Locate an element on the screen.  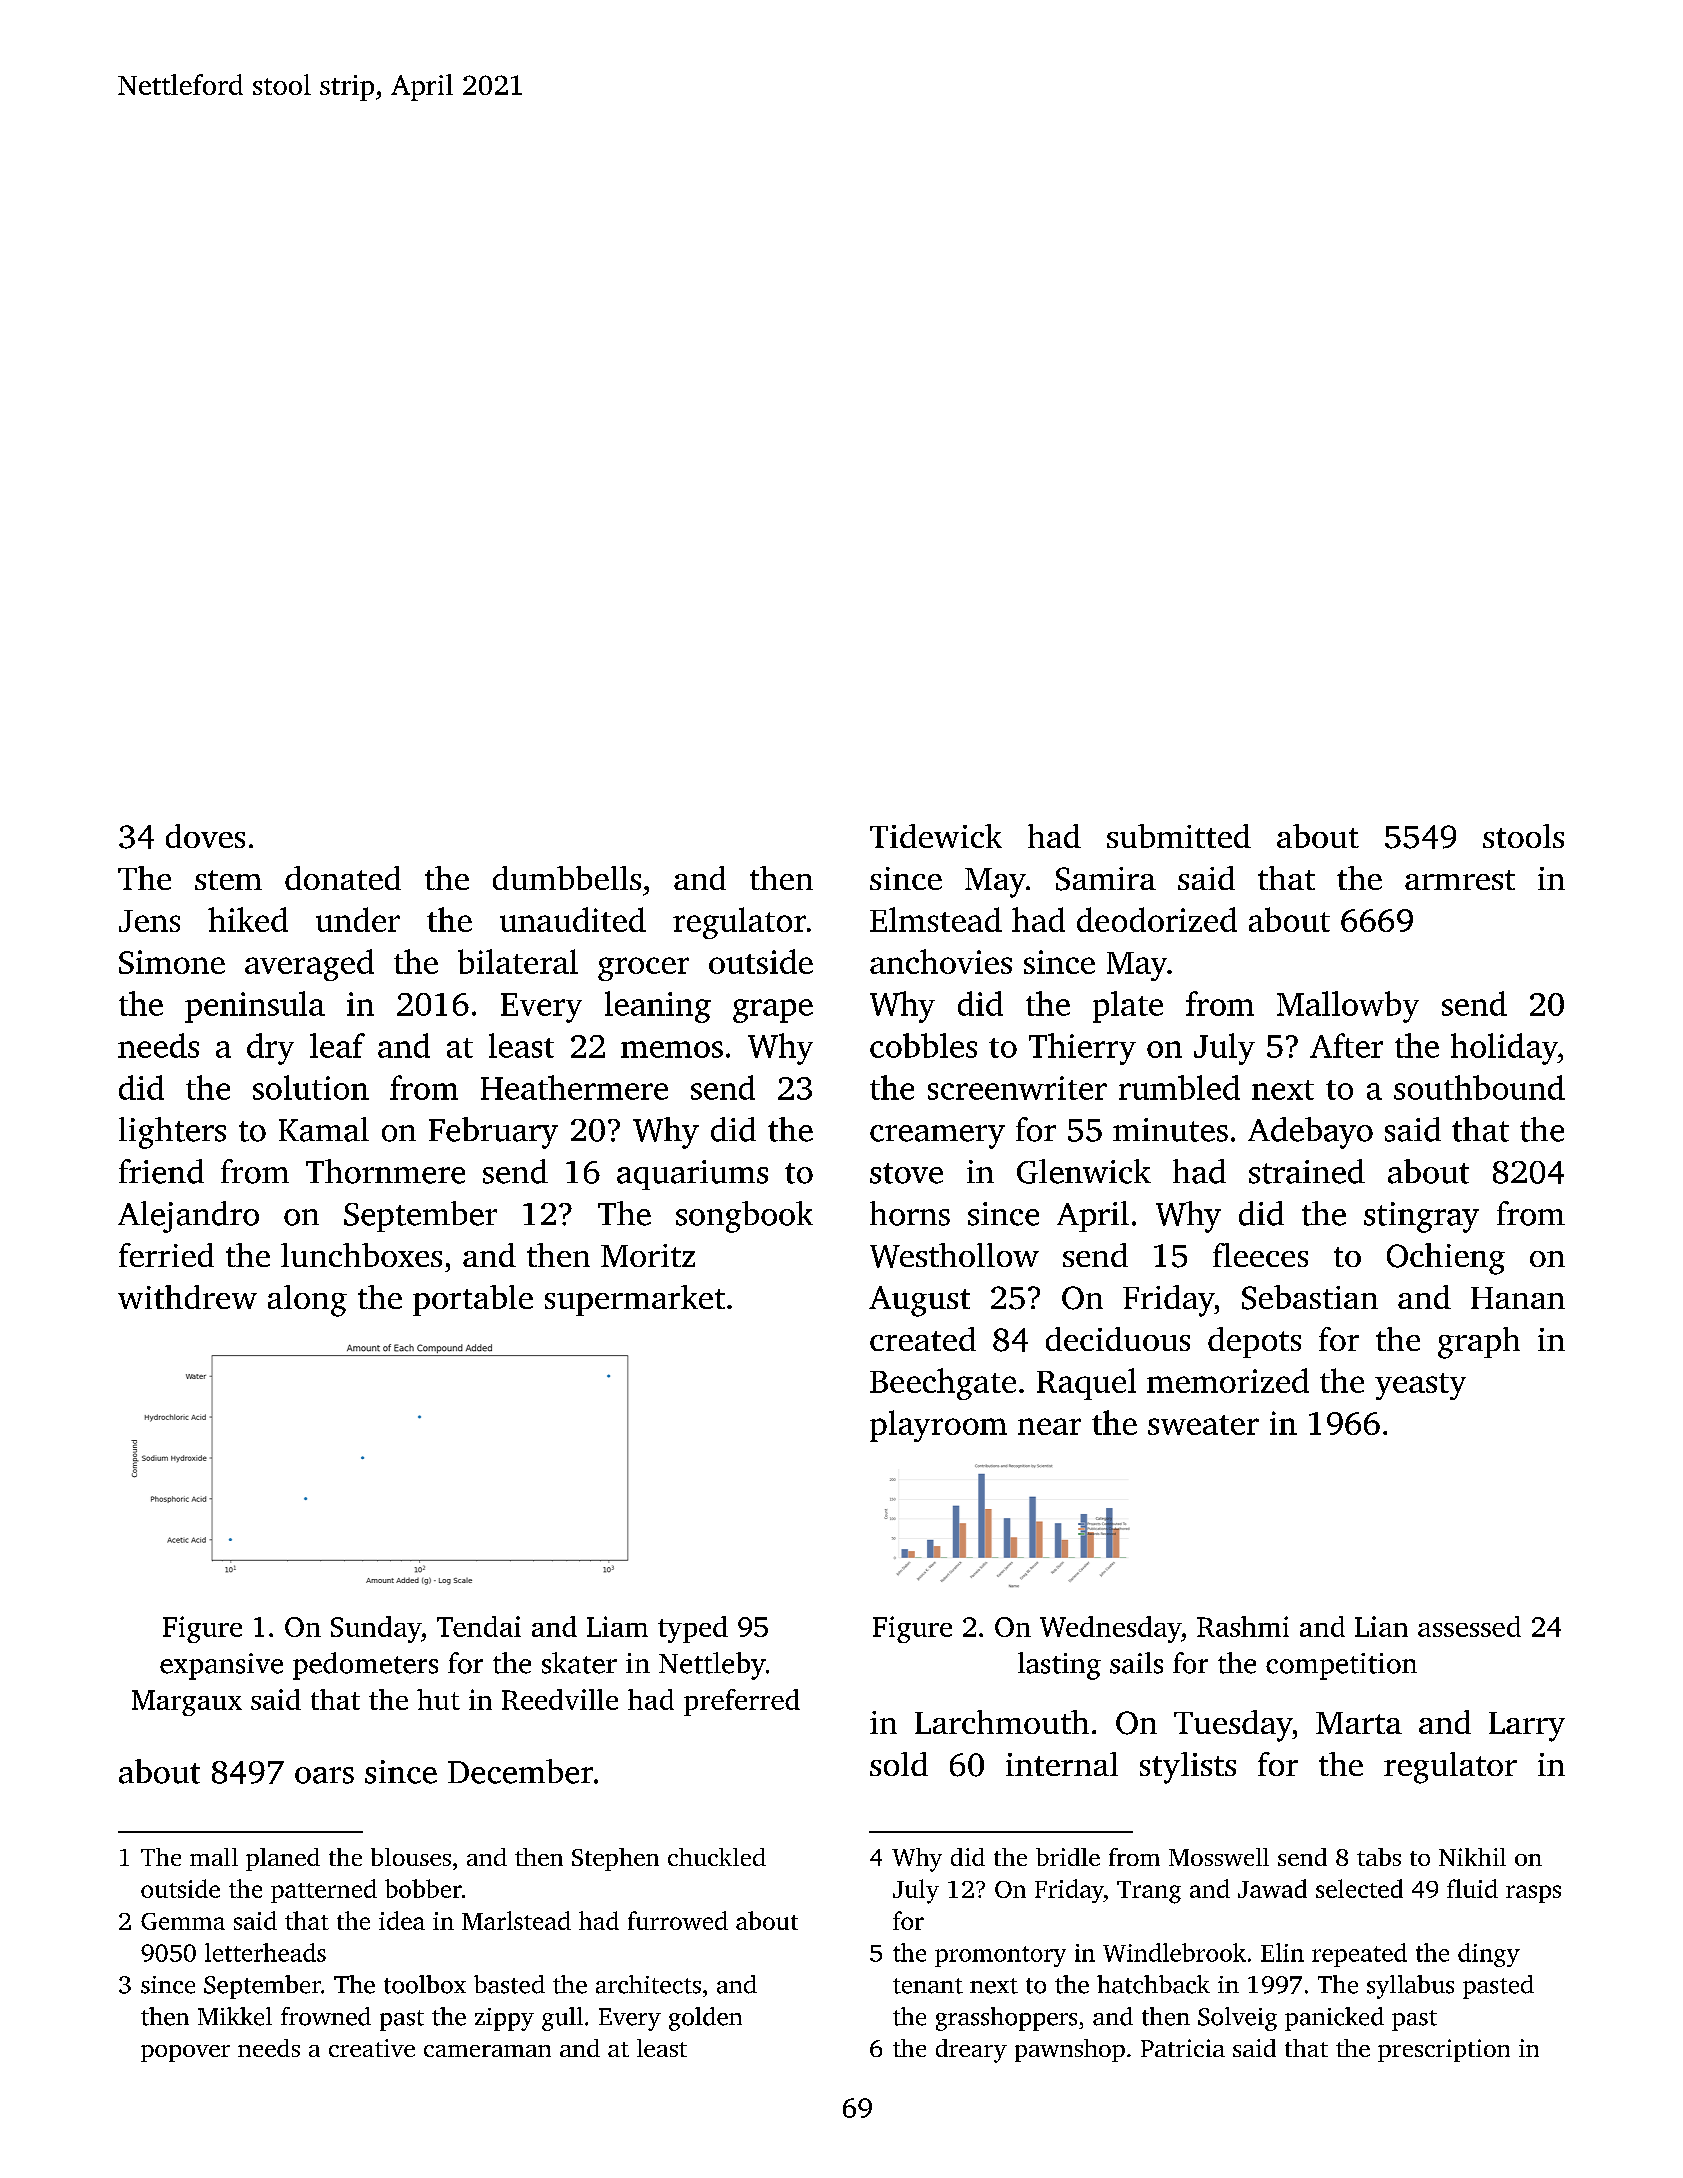
Kamal is located at coordinates (324, 1129).
